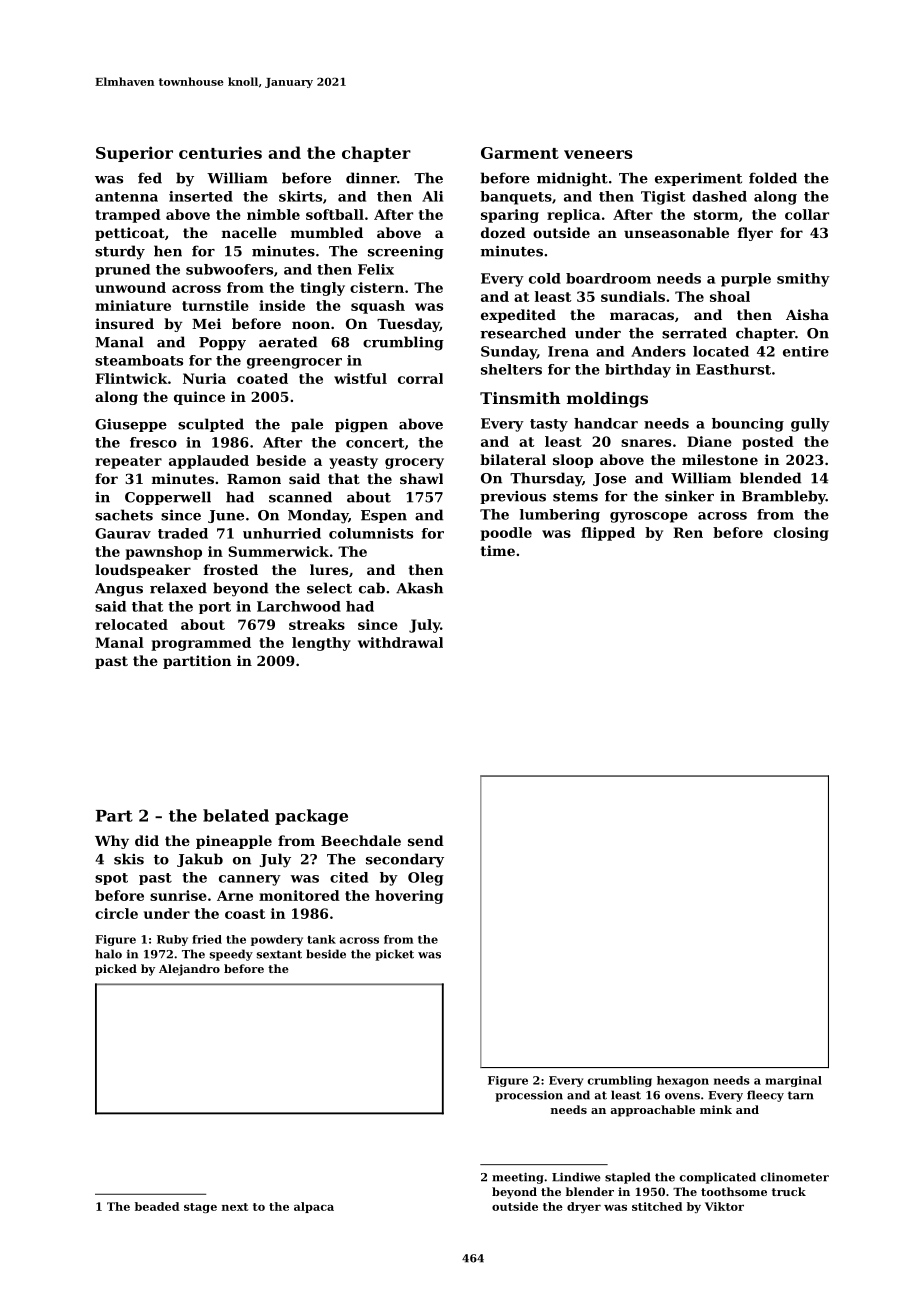 This screenshot has width=924, height=1314. What do you see at coordinates (598, 154) in the screenshot?
I see `veneers` at bounding box center [598, 154].
